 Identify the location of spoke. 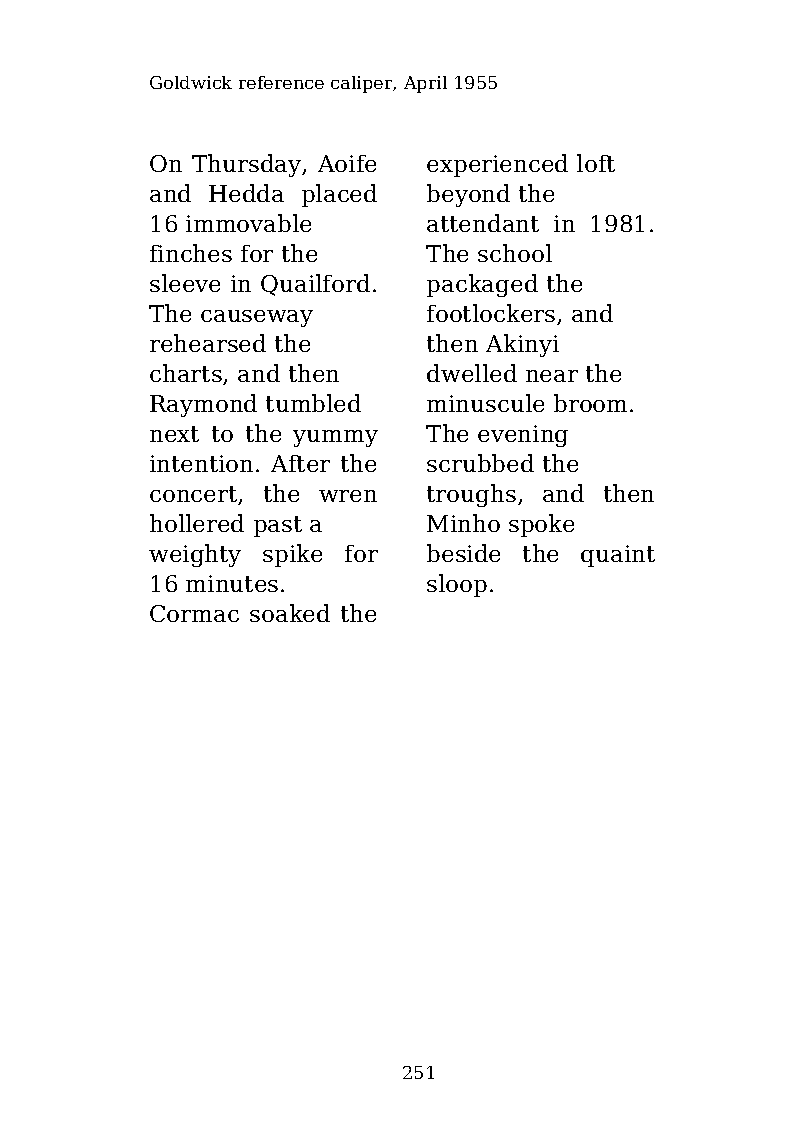
(541, 525).
